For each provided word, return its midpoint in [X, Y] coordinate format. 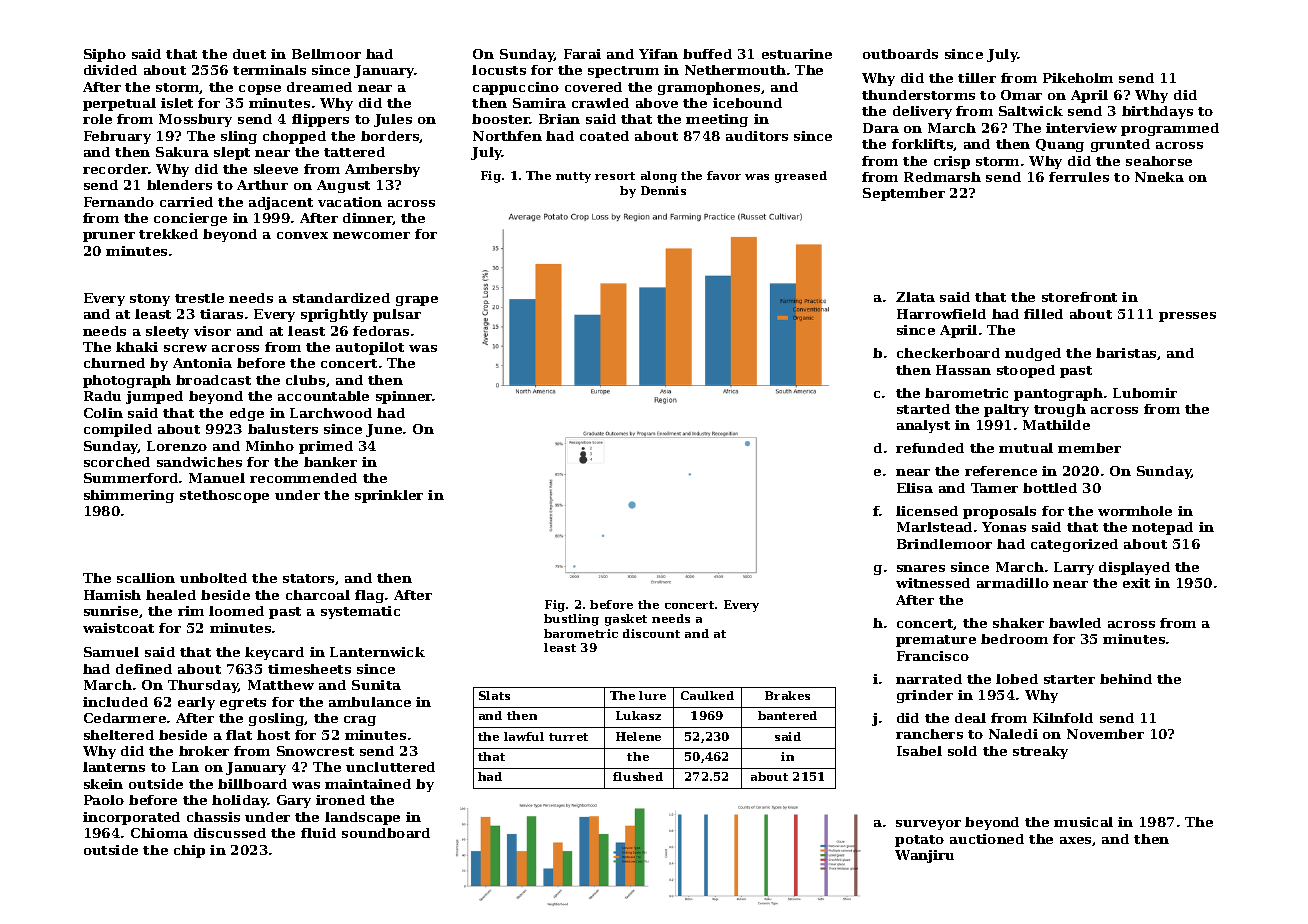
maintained [368, 784]
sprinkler [389, 496]
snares [921, 568]
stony [150, 300]
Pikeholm [1078, 78]
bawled [1075, 623]
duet [249, 54]
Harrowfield [941, 314]
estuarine [797, 54]
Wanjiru [924, 856]
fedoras [381, 331]
